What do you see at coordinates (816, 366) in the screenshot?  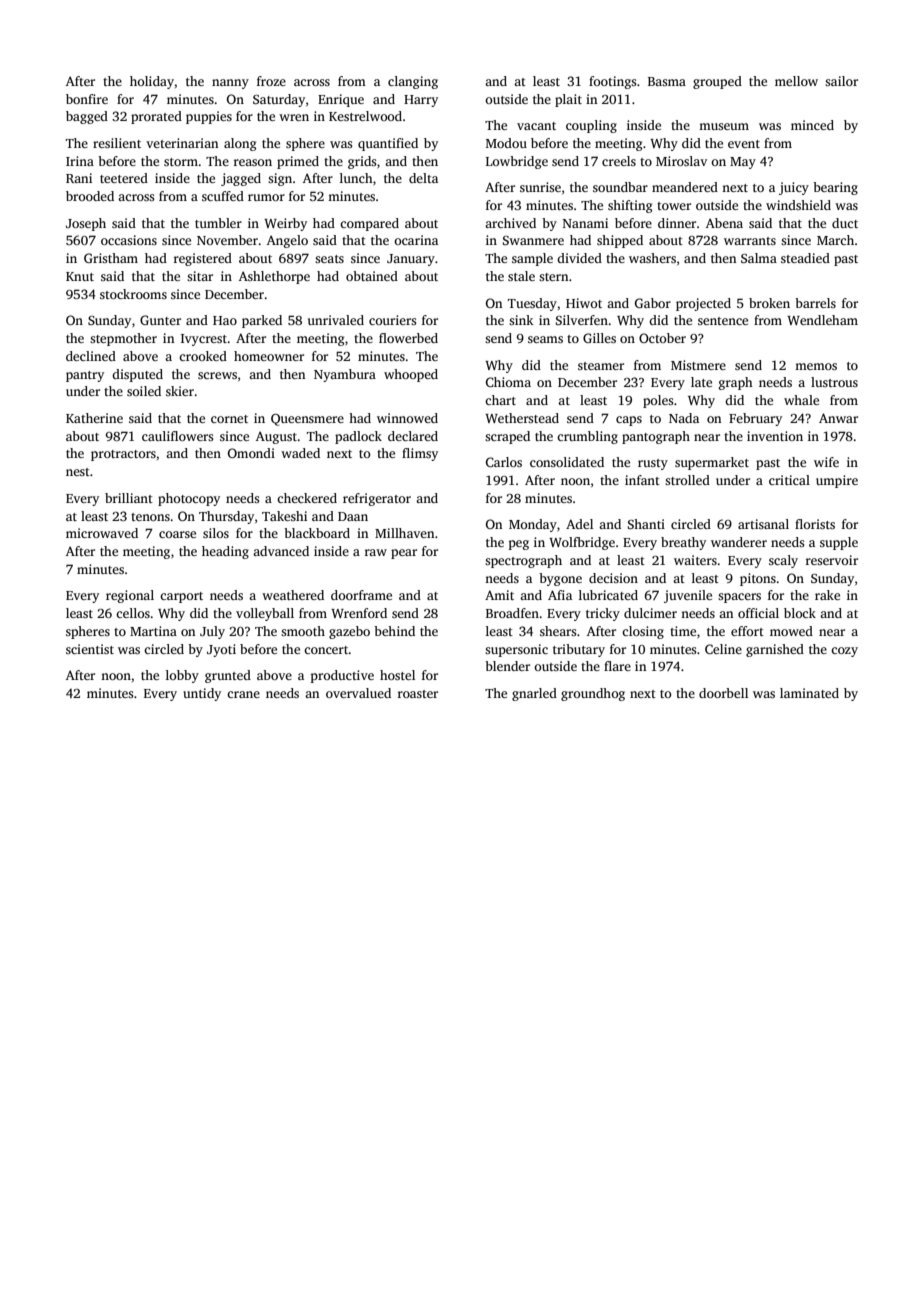 I see `memos` at bounding box center [816, 366].
